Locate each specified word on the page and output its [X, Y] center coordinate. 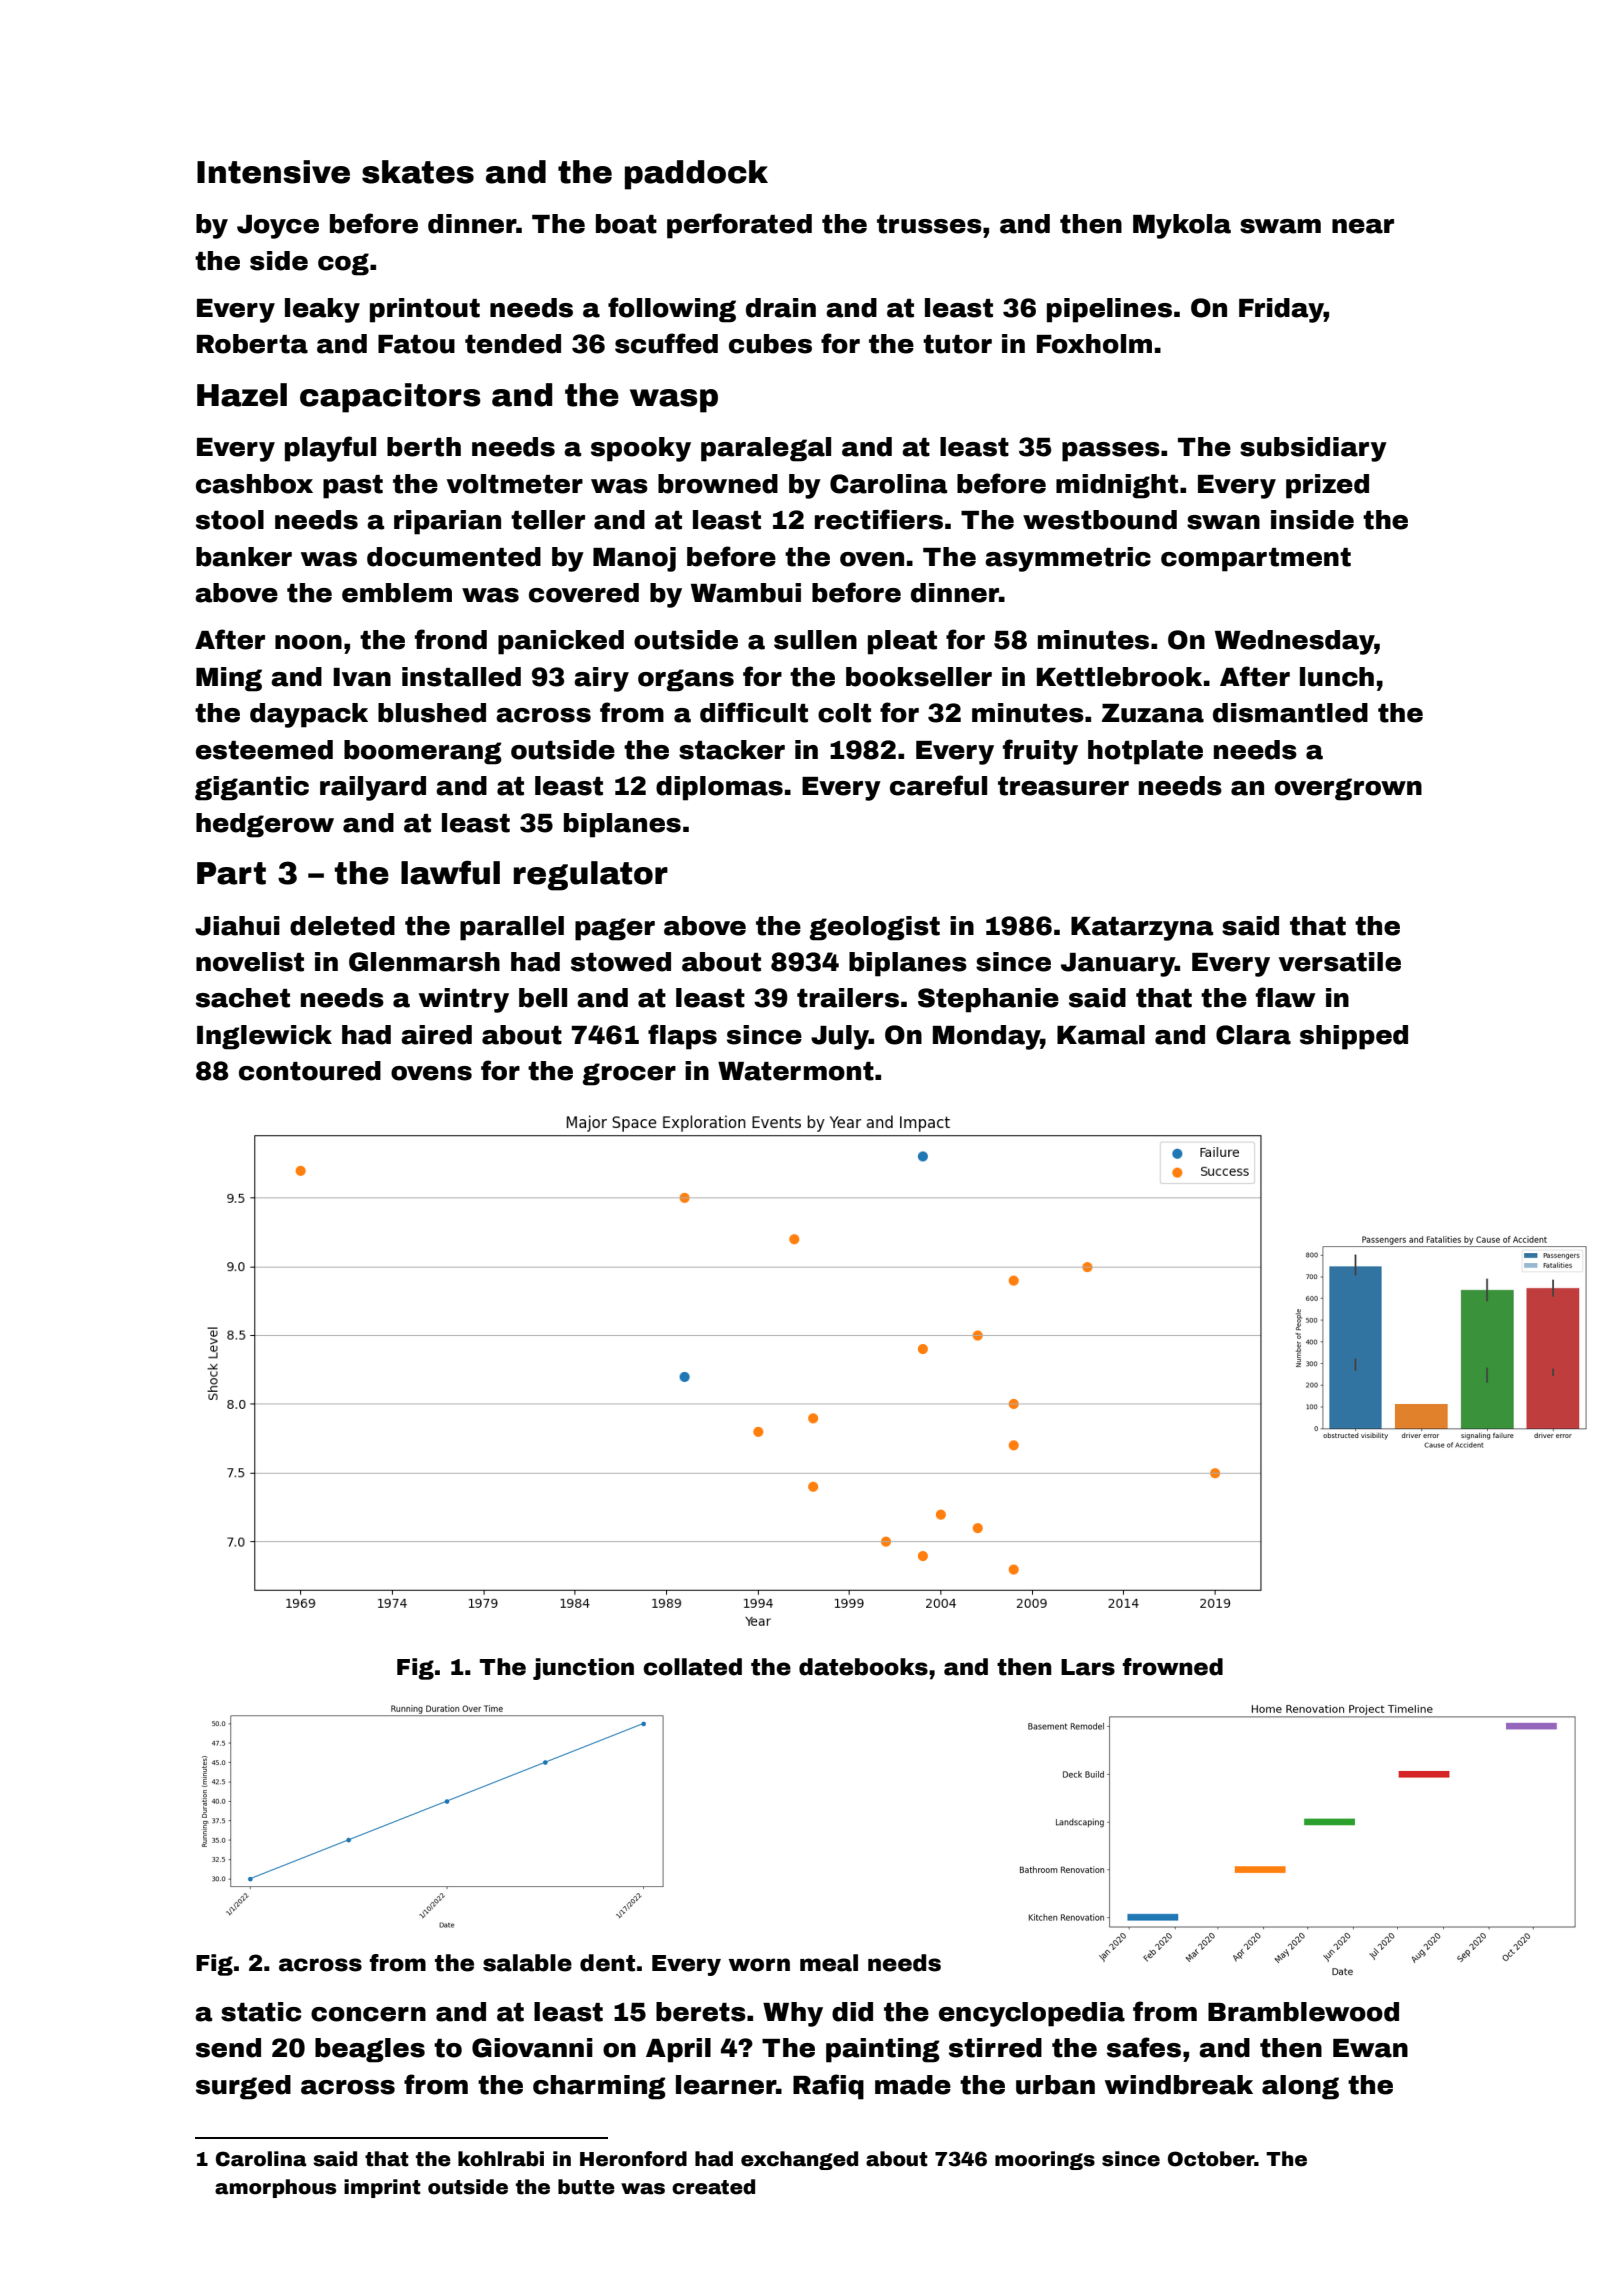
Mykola [1182, 226]
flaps [682, 1037]
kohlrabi [501, 2159]
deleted [342, 926]
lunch [1337, 677]
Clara [1253, 1035]
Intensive [273, 172]
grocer [629, 1074]
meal [829, 1963]
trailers [848, 998]
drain [781, 308]
